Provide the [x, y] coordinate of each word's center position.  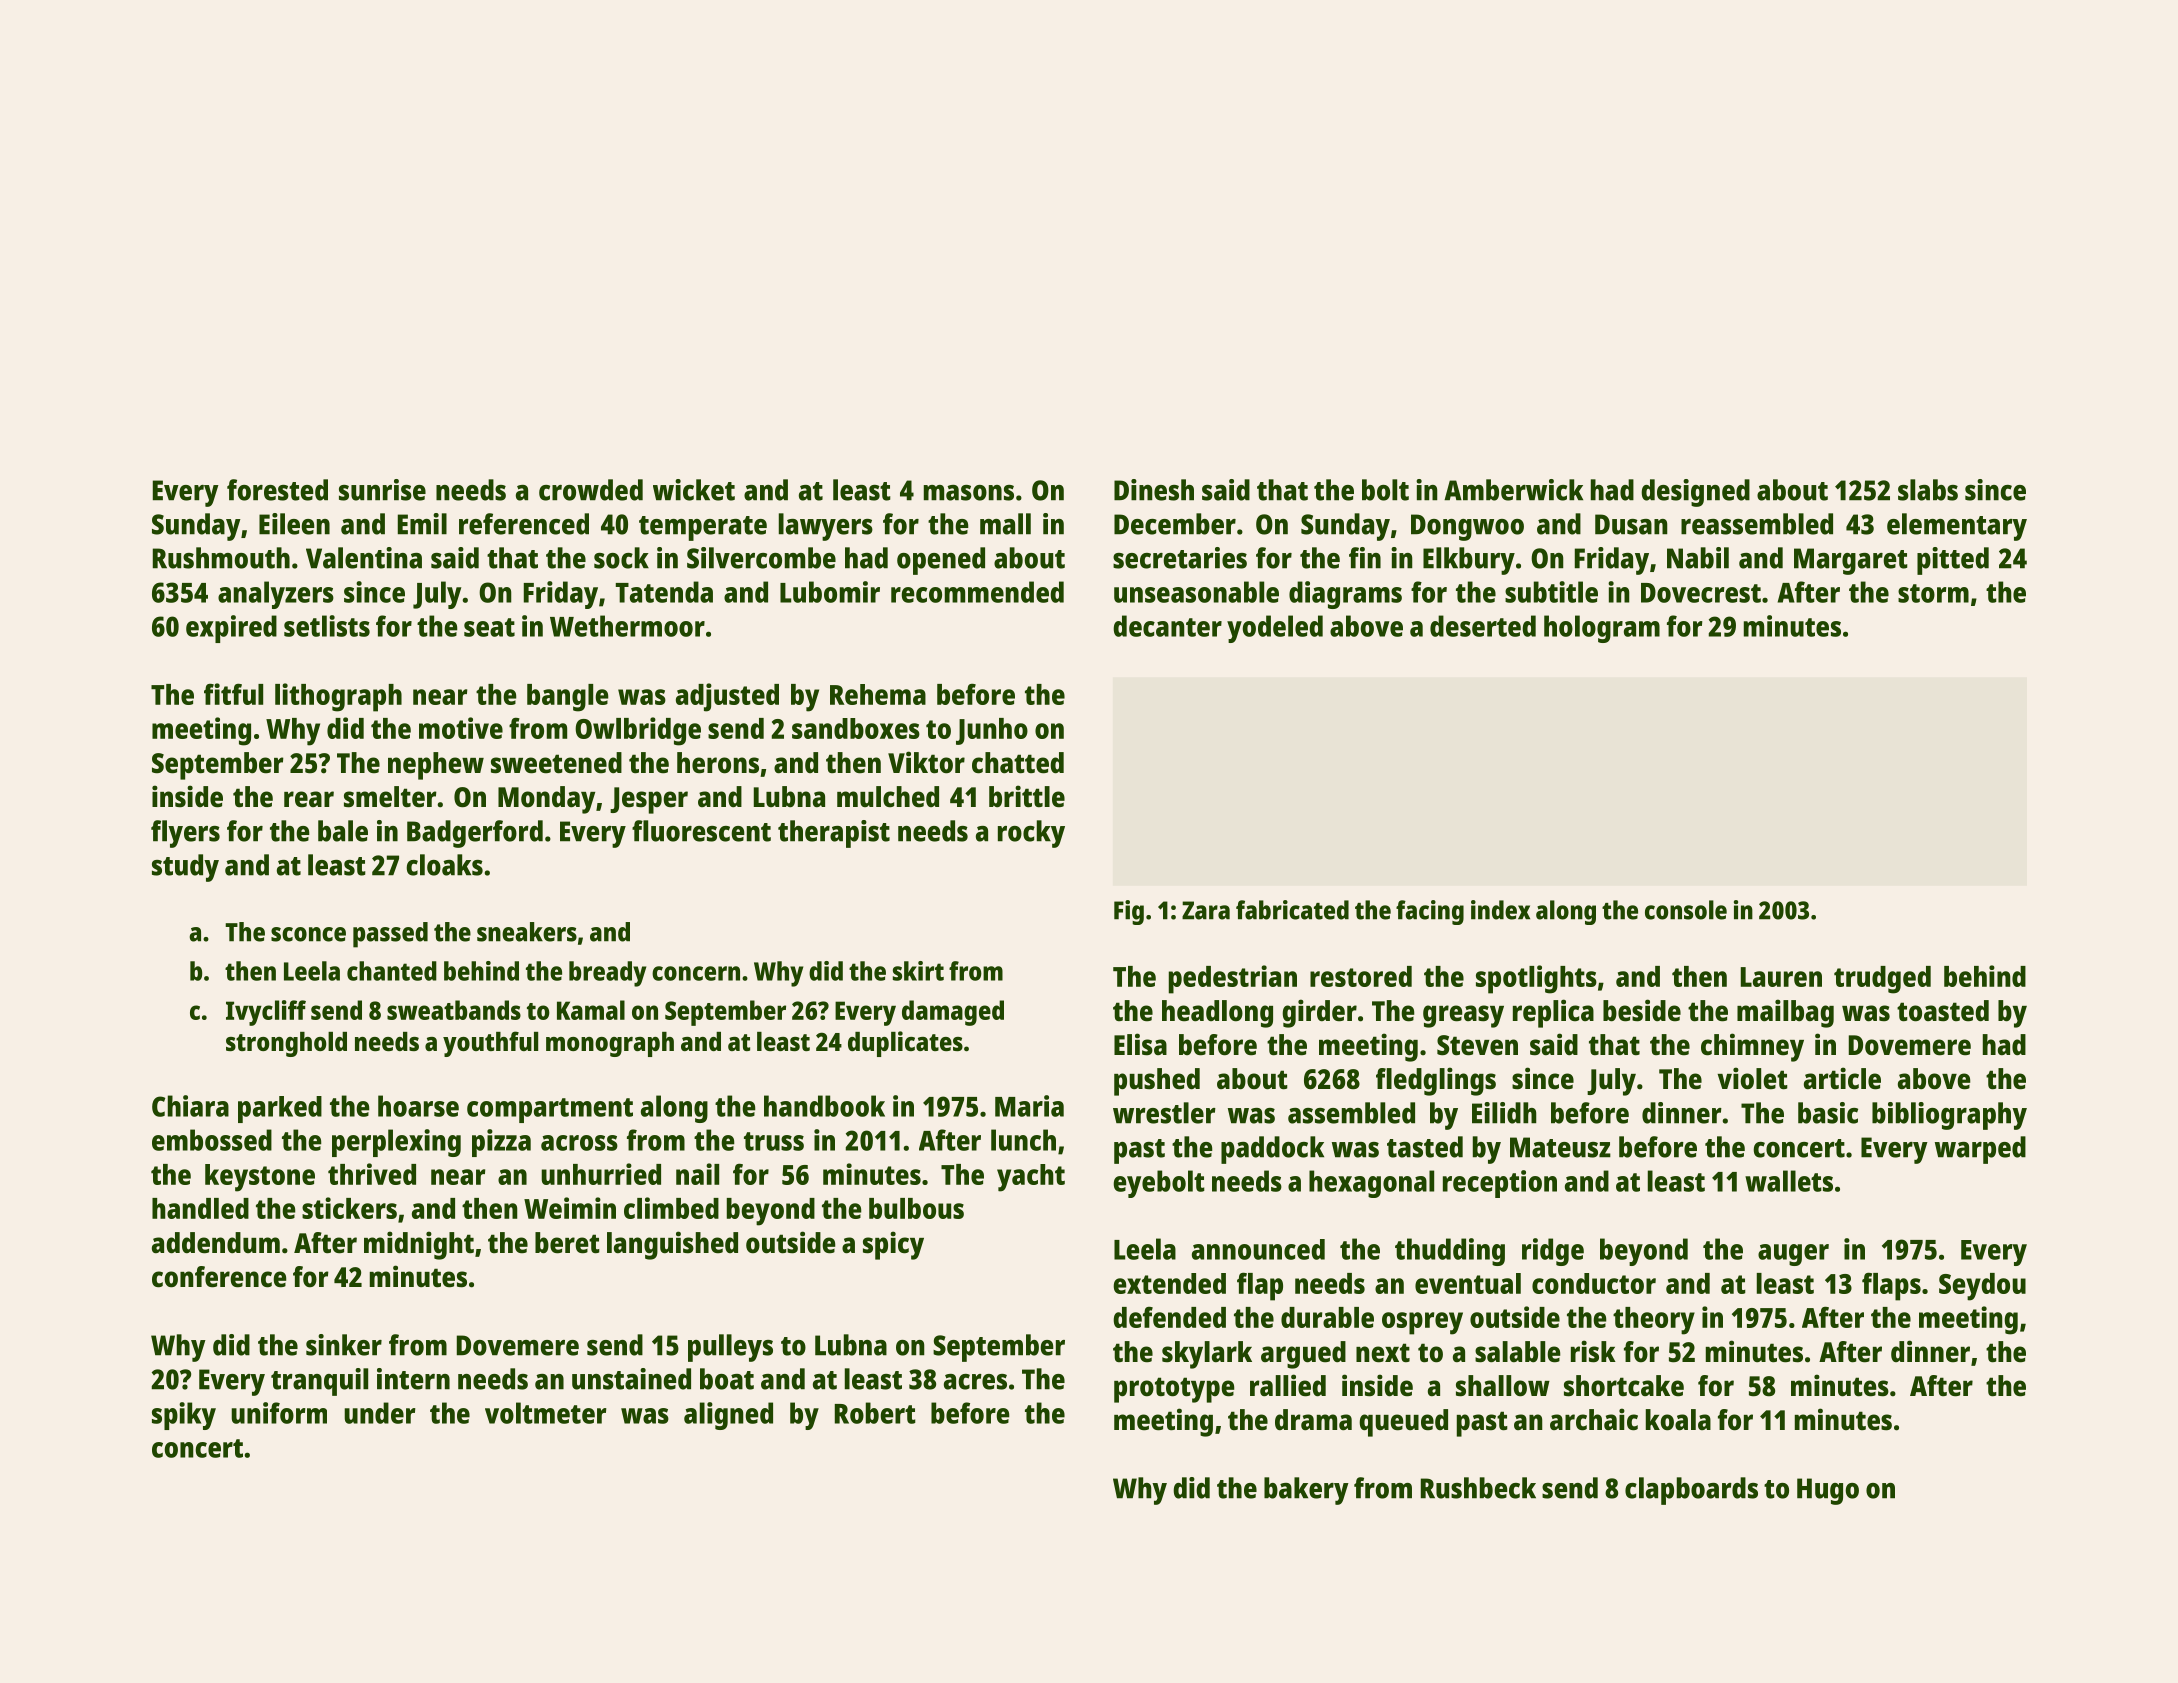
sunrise [382, 490]
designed [1695, 493]
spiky [184, 1416]
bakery [1306, 1491]
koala [1678, 1420]
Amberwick [1513, 490]
